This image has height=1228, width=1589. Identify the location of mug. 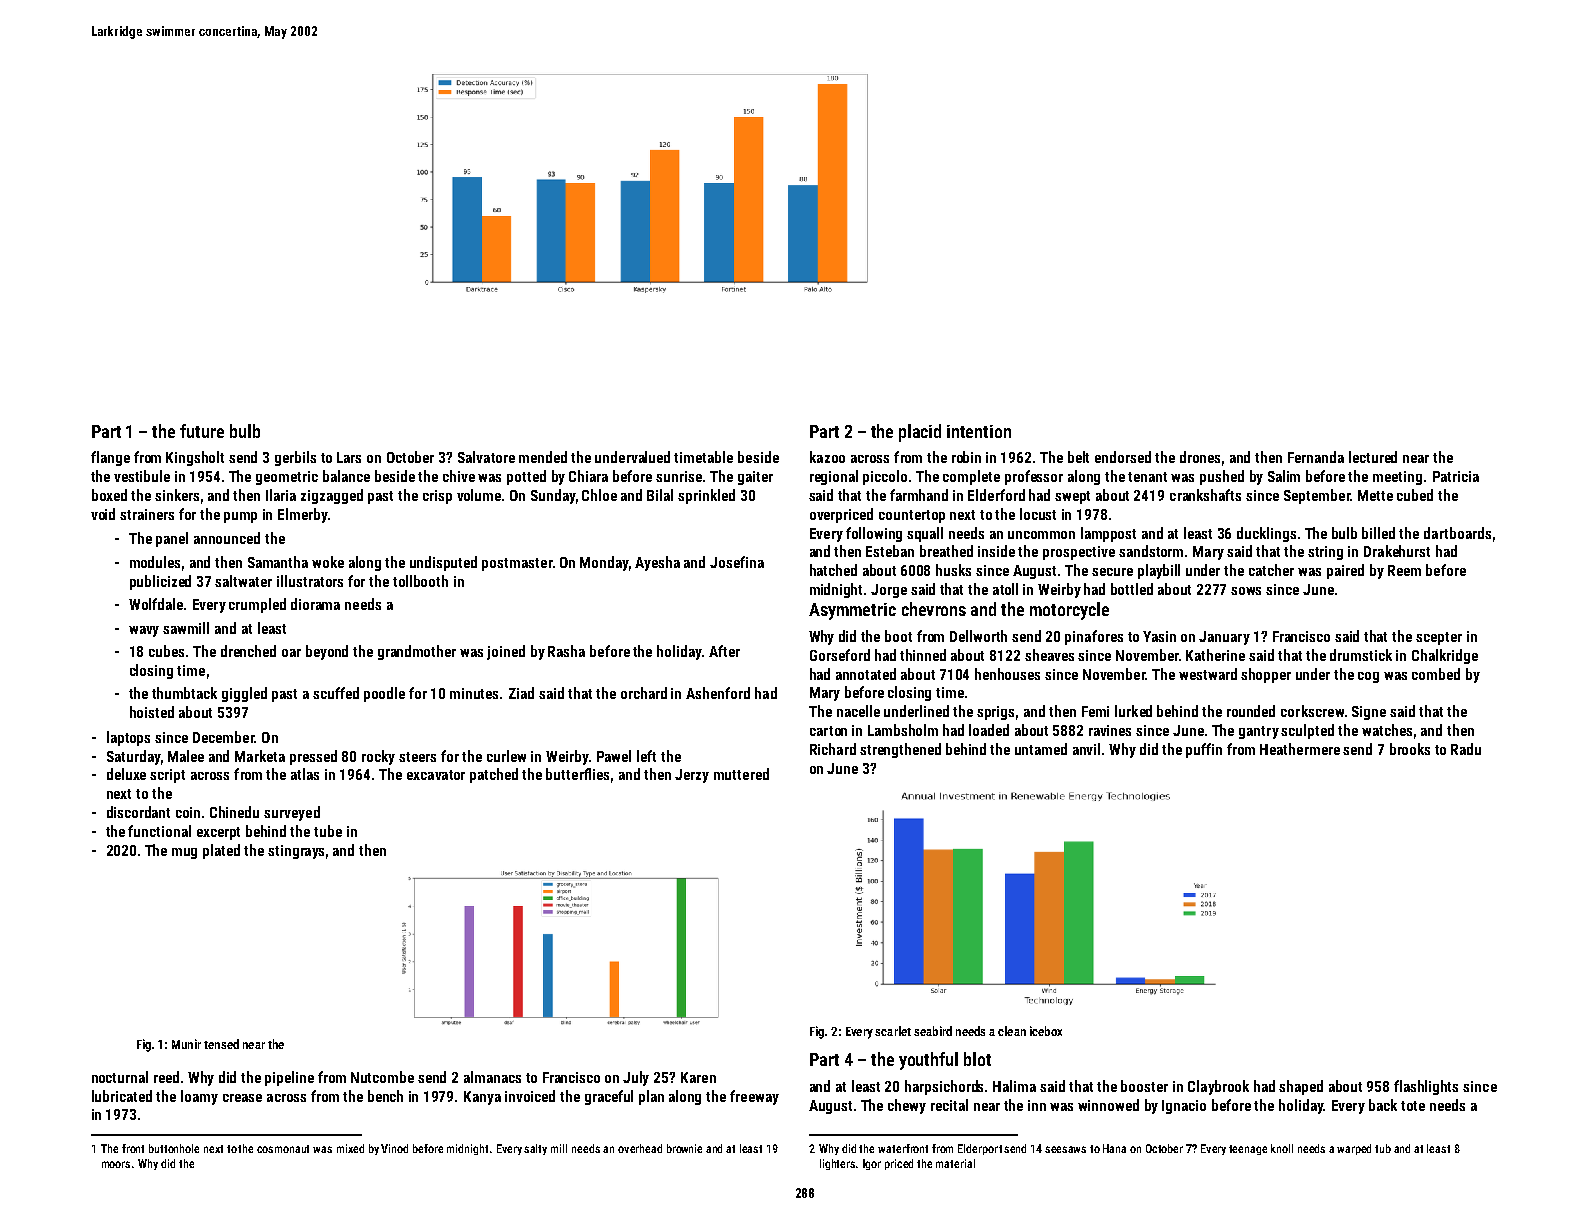
(184, 853).
